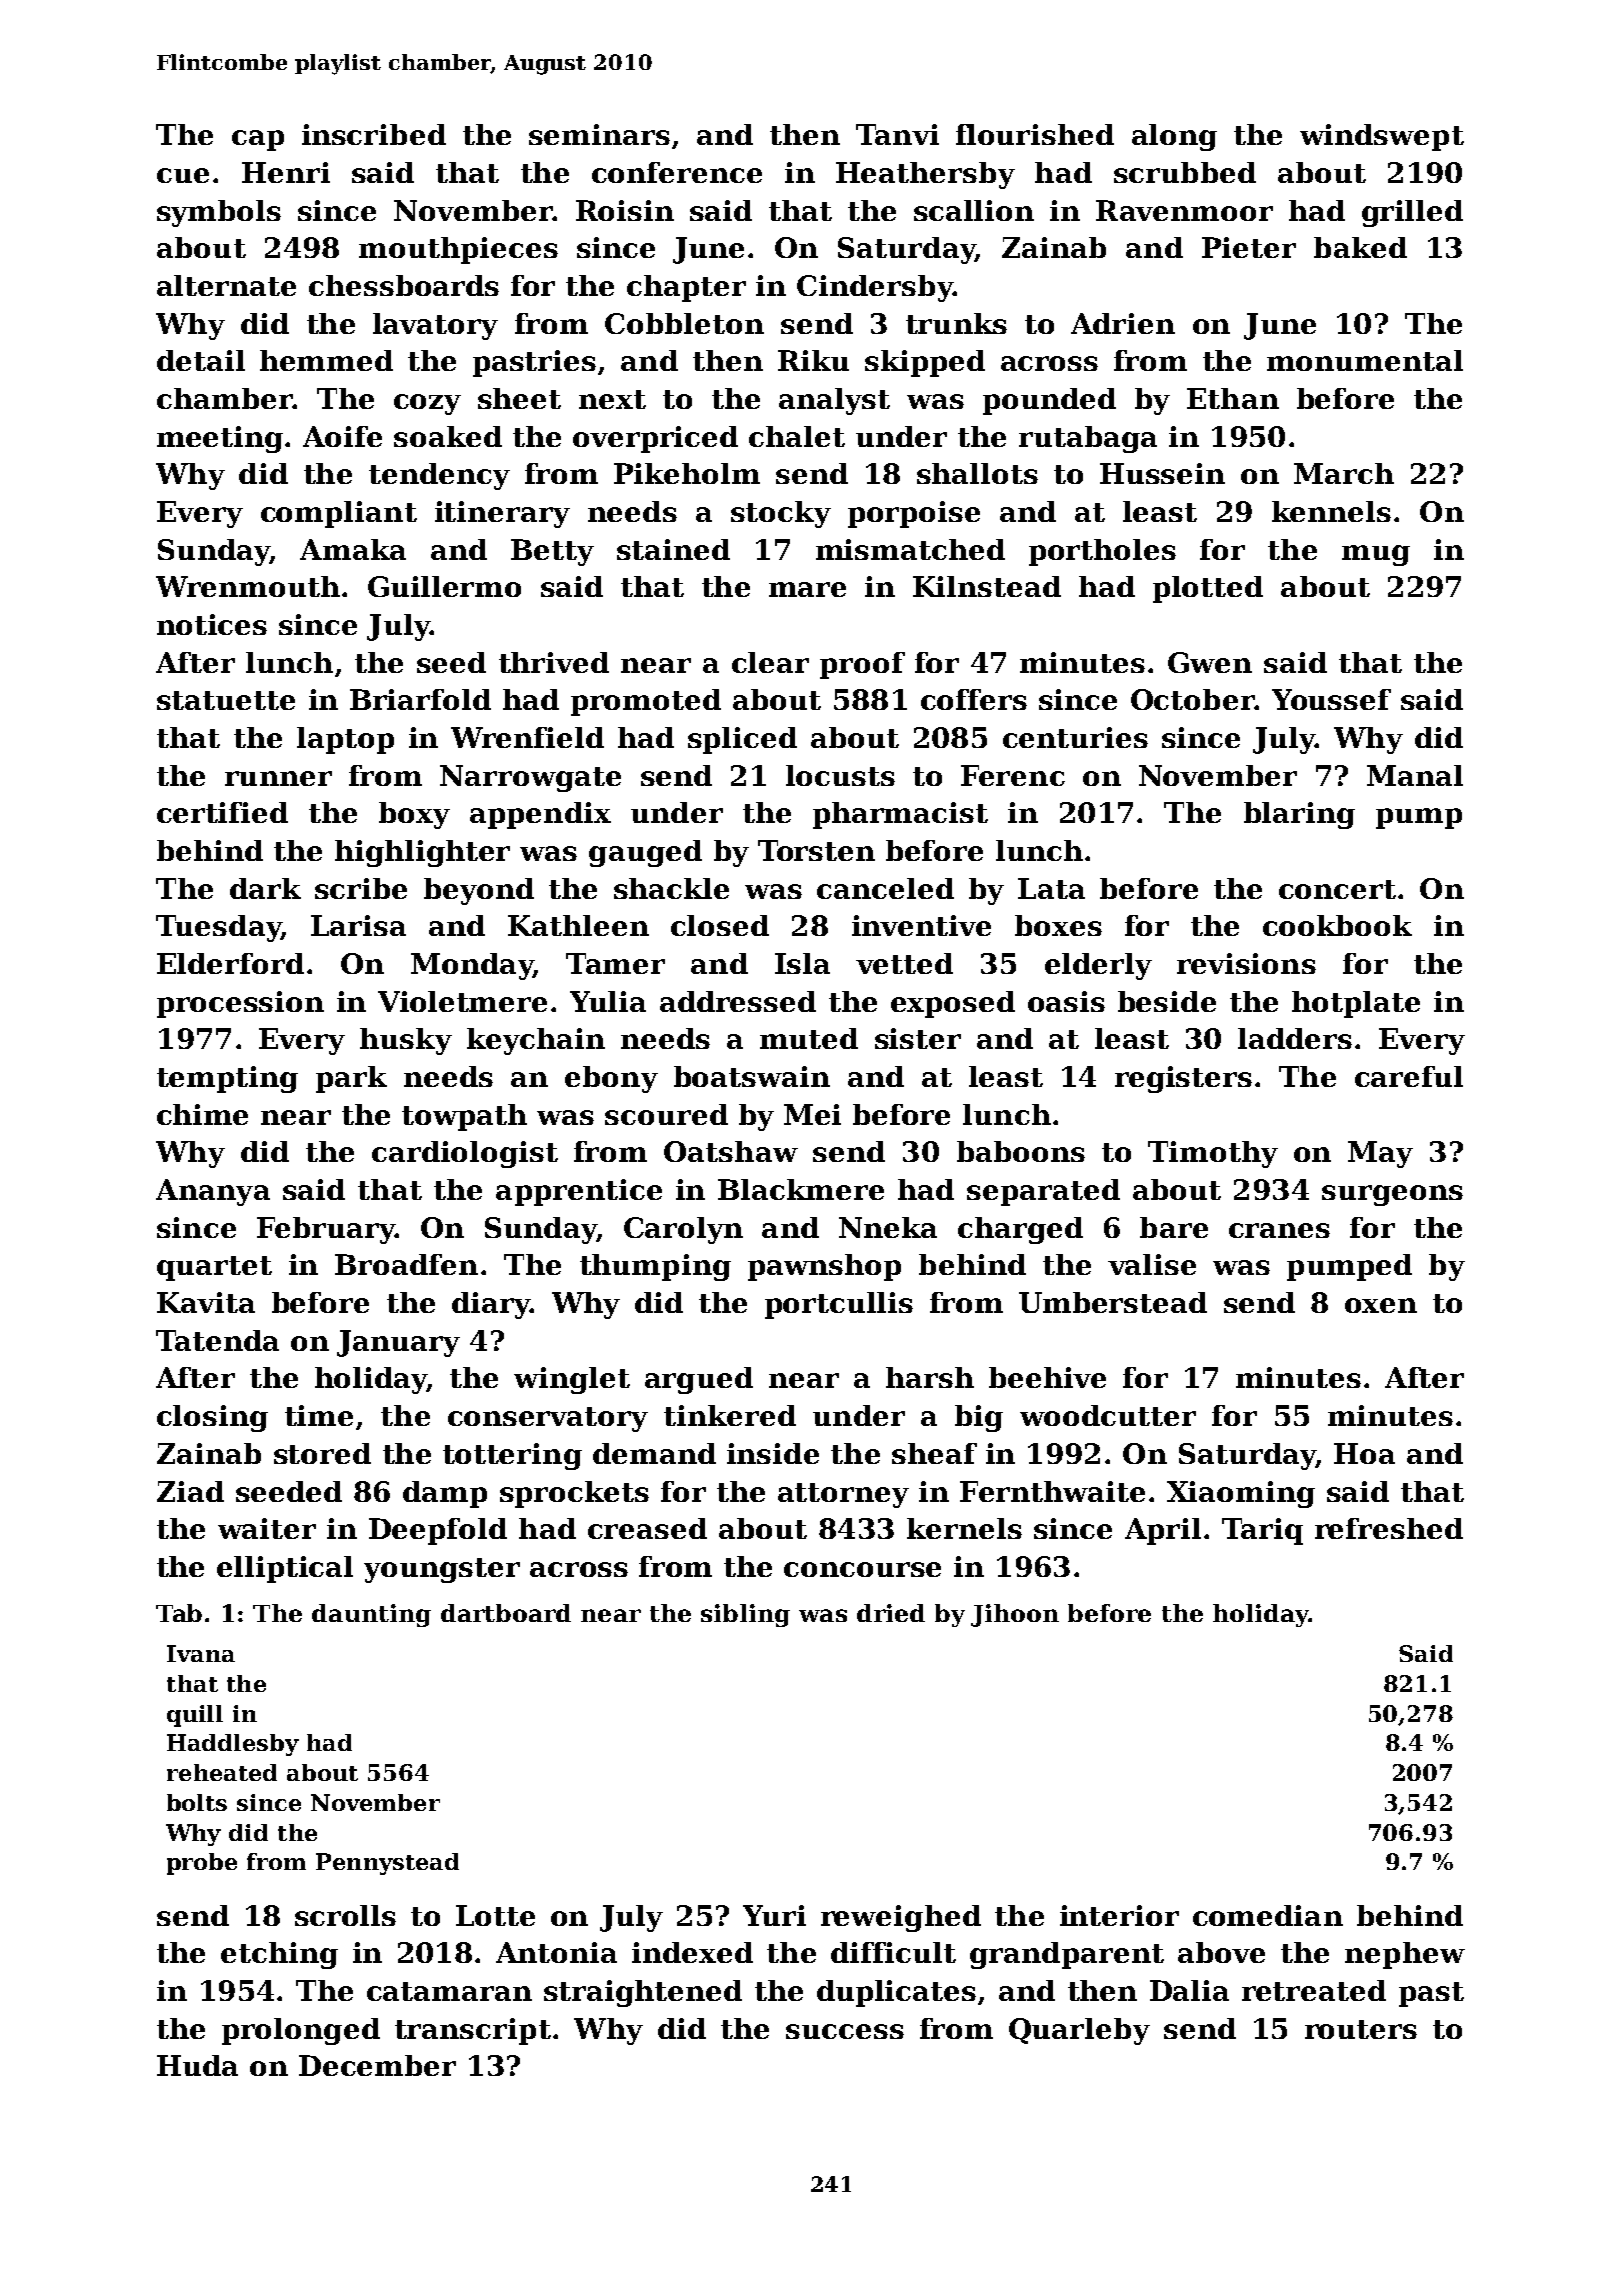  Describe the element at coordinates (1361, 2029) in the page. I see `routers` at that location.
